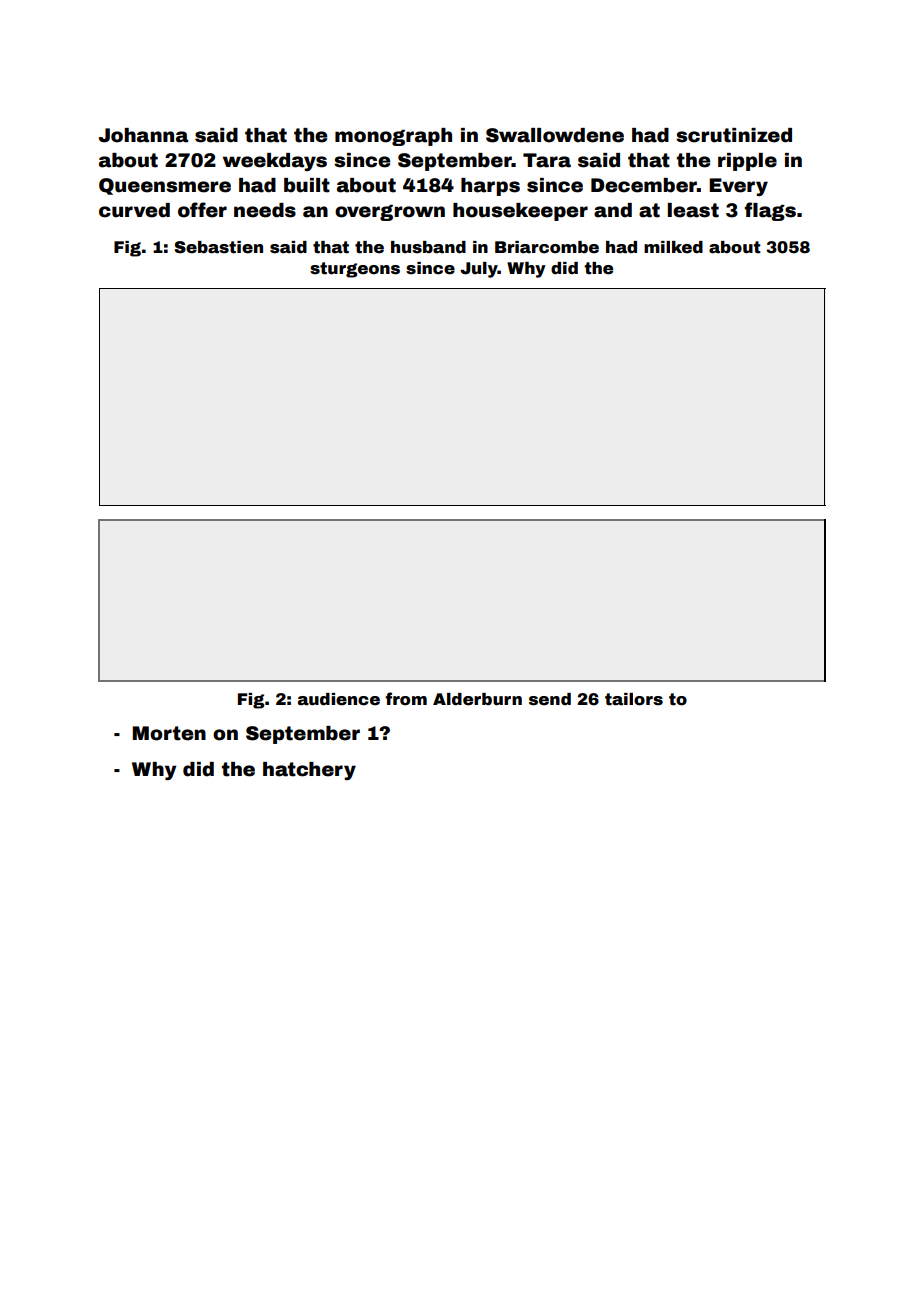 The width and height of the image is (924, 1311). What do you see at coordinates (393, 137) in the image?
I see `monograph` at bounding box center [393, 137].
